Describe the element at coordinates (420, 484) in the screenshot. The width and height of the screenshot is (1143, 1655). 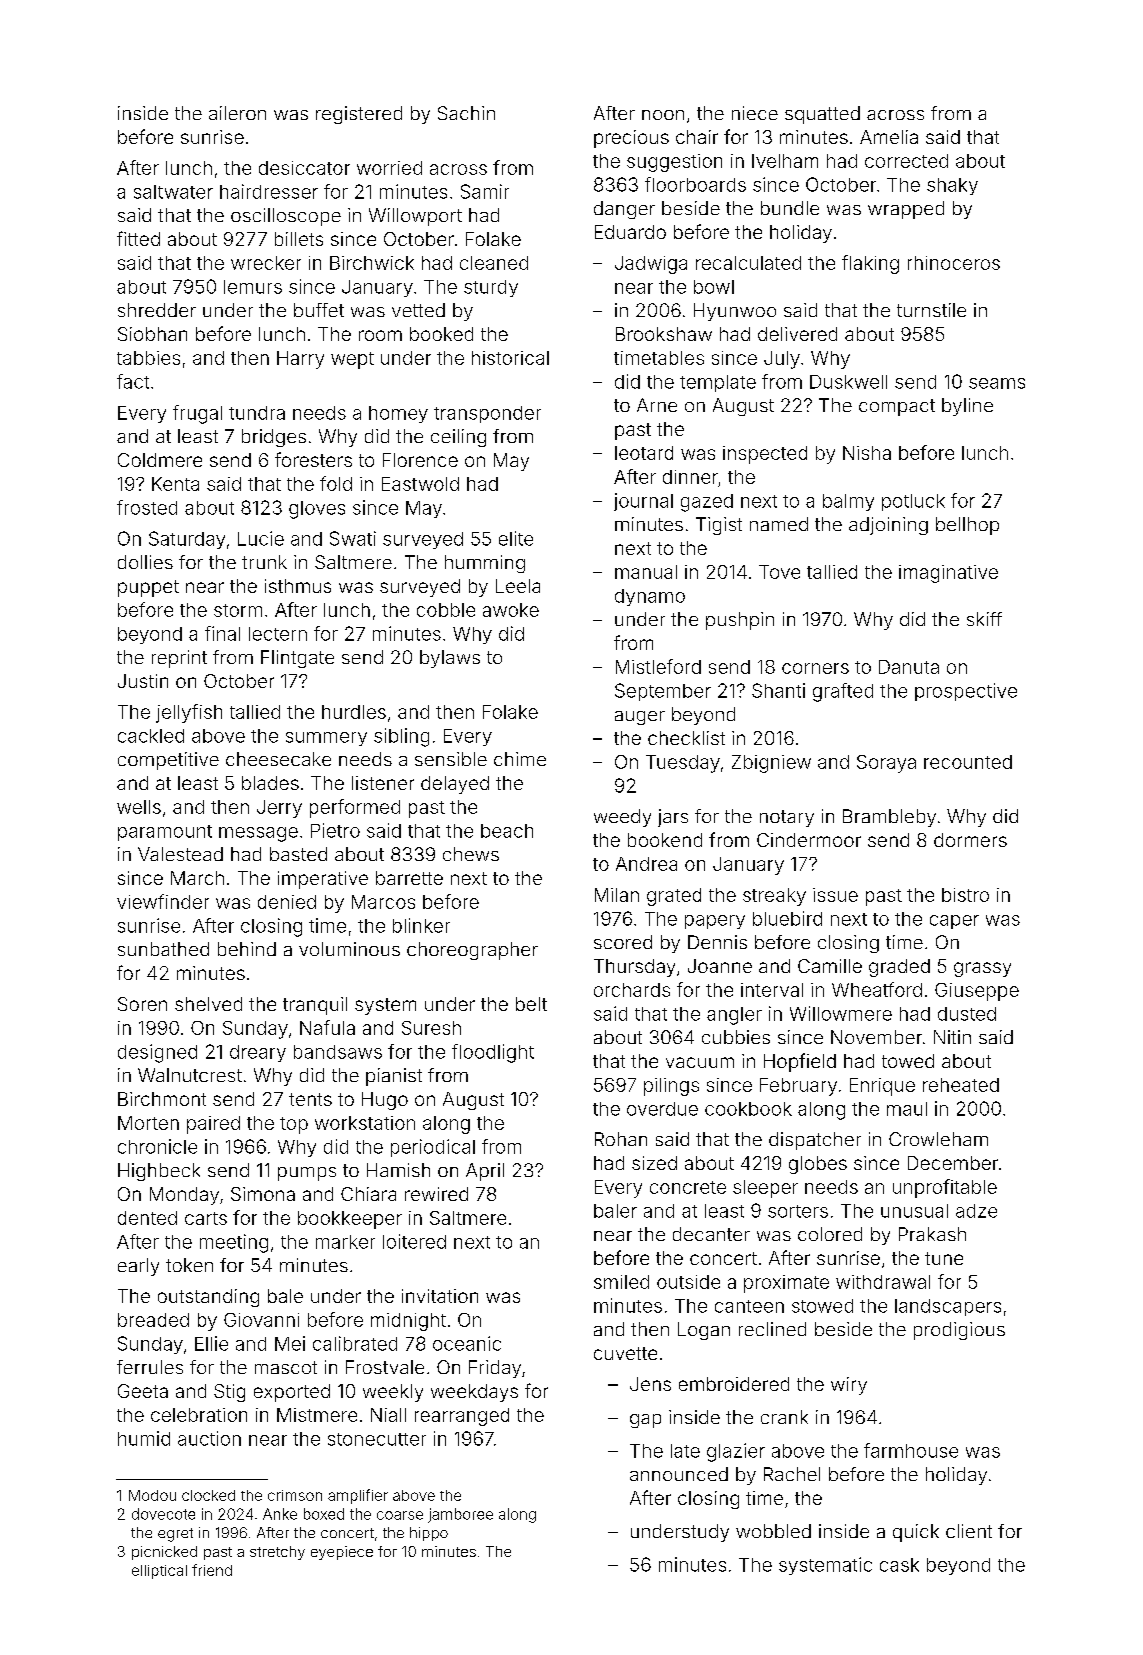
I see `Eastwold` at that location.
